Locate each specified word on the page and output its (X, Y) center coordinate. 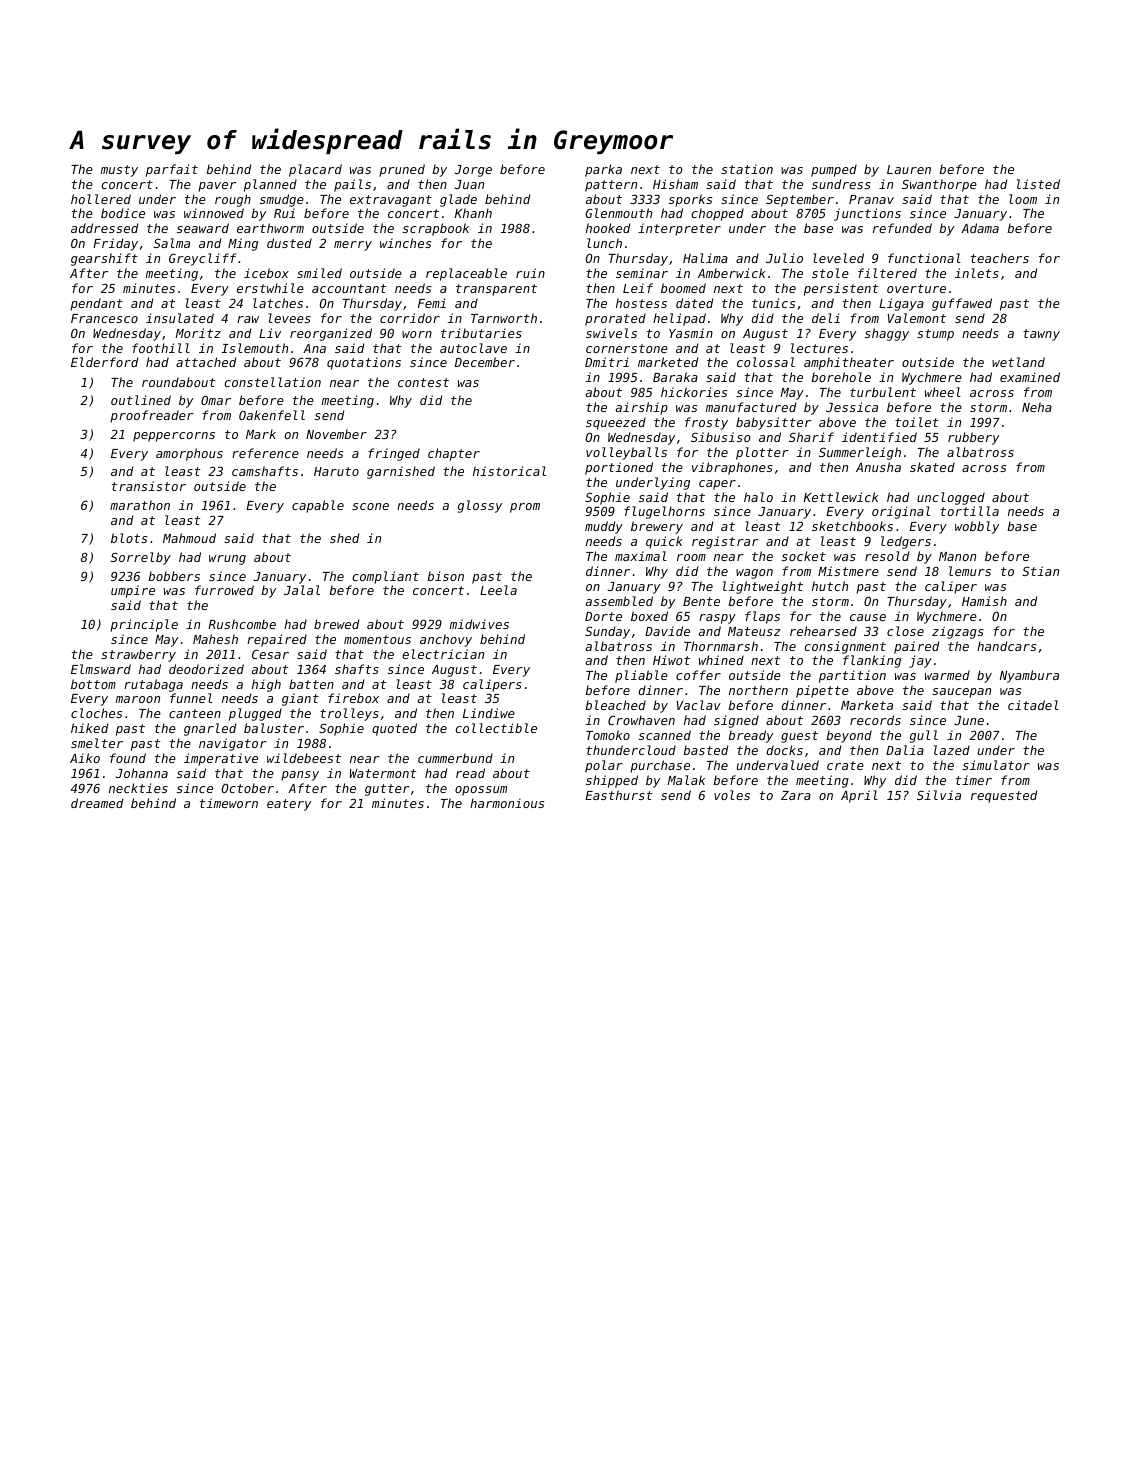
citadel (1033, 705)
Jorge (473, 171)
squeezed (616, 423)
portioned (619, 468)
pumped (834, 170)
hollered (101, 199)
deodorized (206, 669)
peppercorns (174, 437)
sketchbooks (852, 526)
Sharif (811, 437)
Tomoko (608, 735)
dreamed (97, 803)
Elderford (104, 362)
